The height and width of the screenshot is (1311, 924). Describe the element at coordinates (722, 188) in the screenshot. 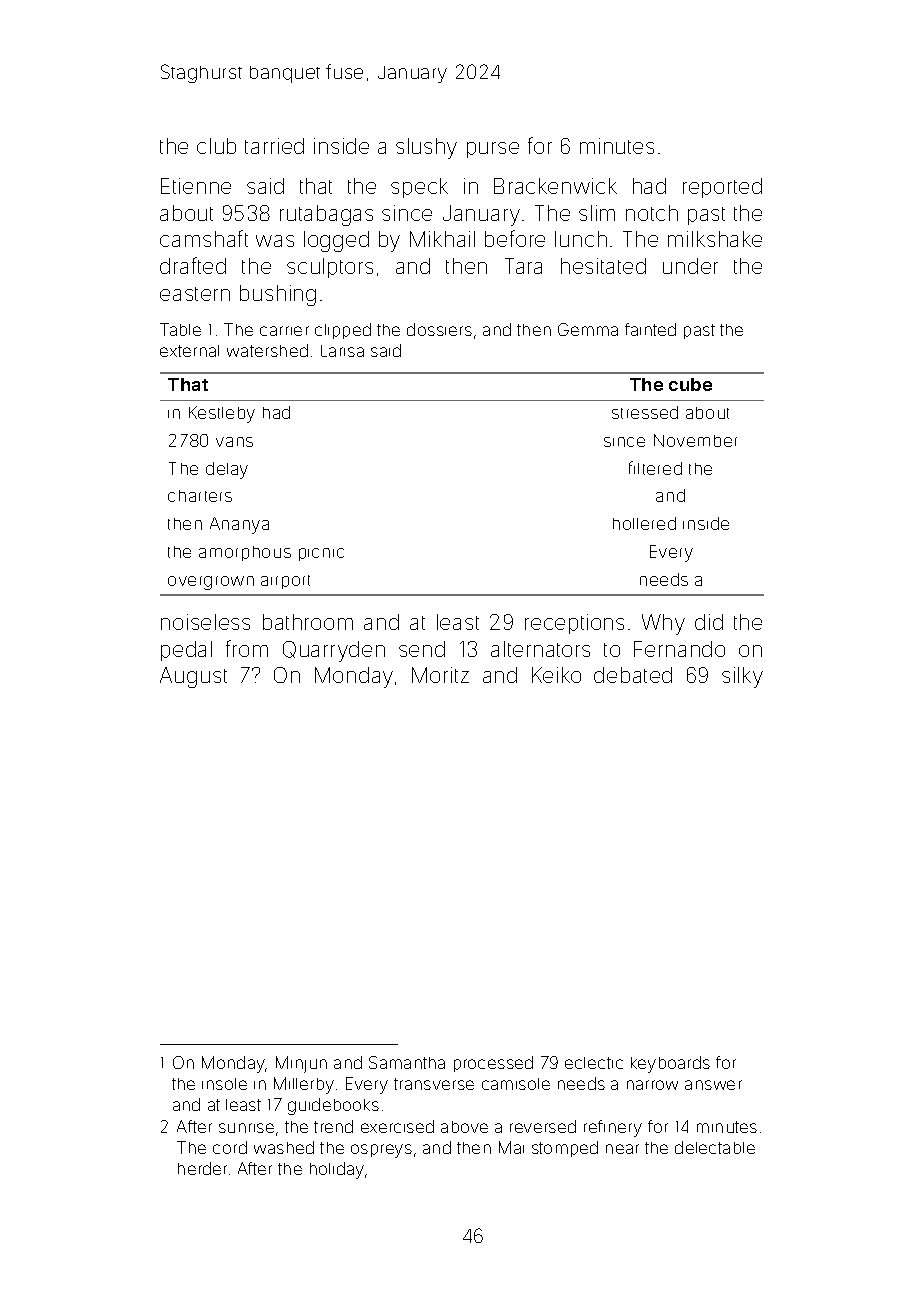

I see `reported` at that location.
